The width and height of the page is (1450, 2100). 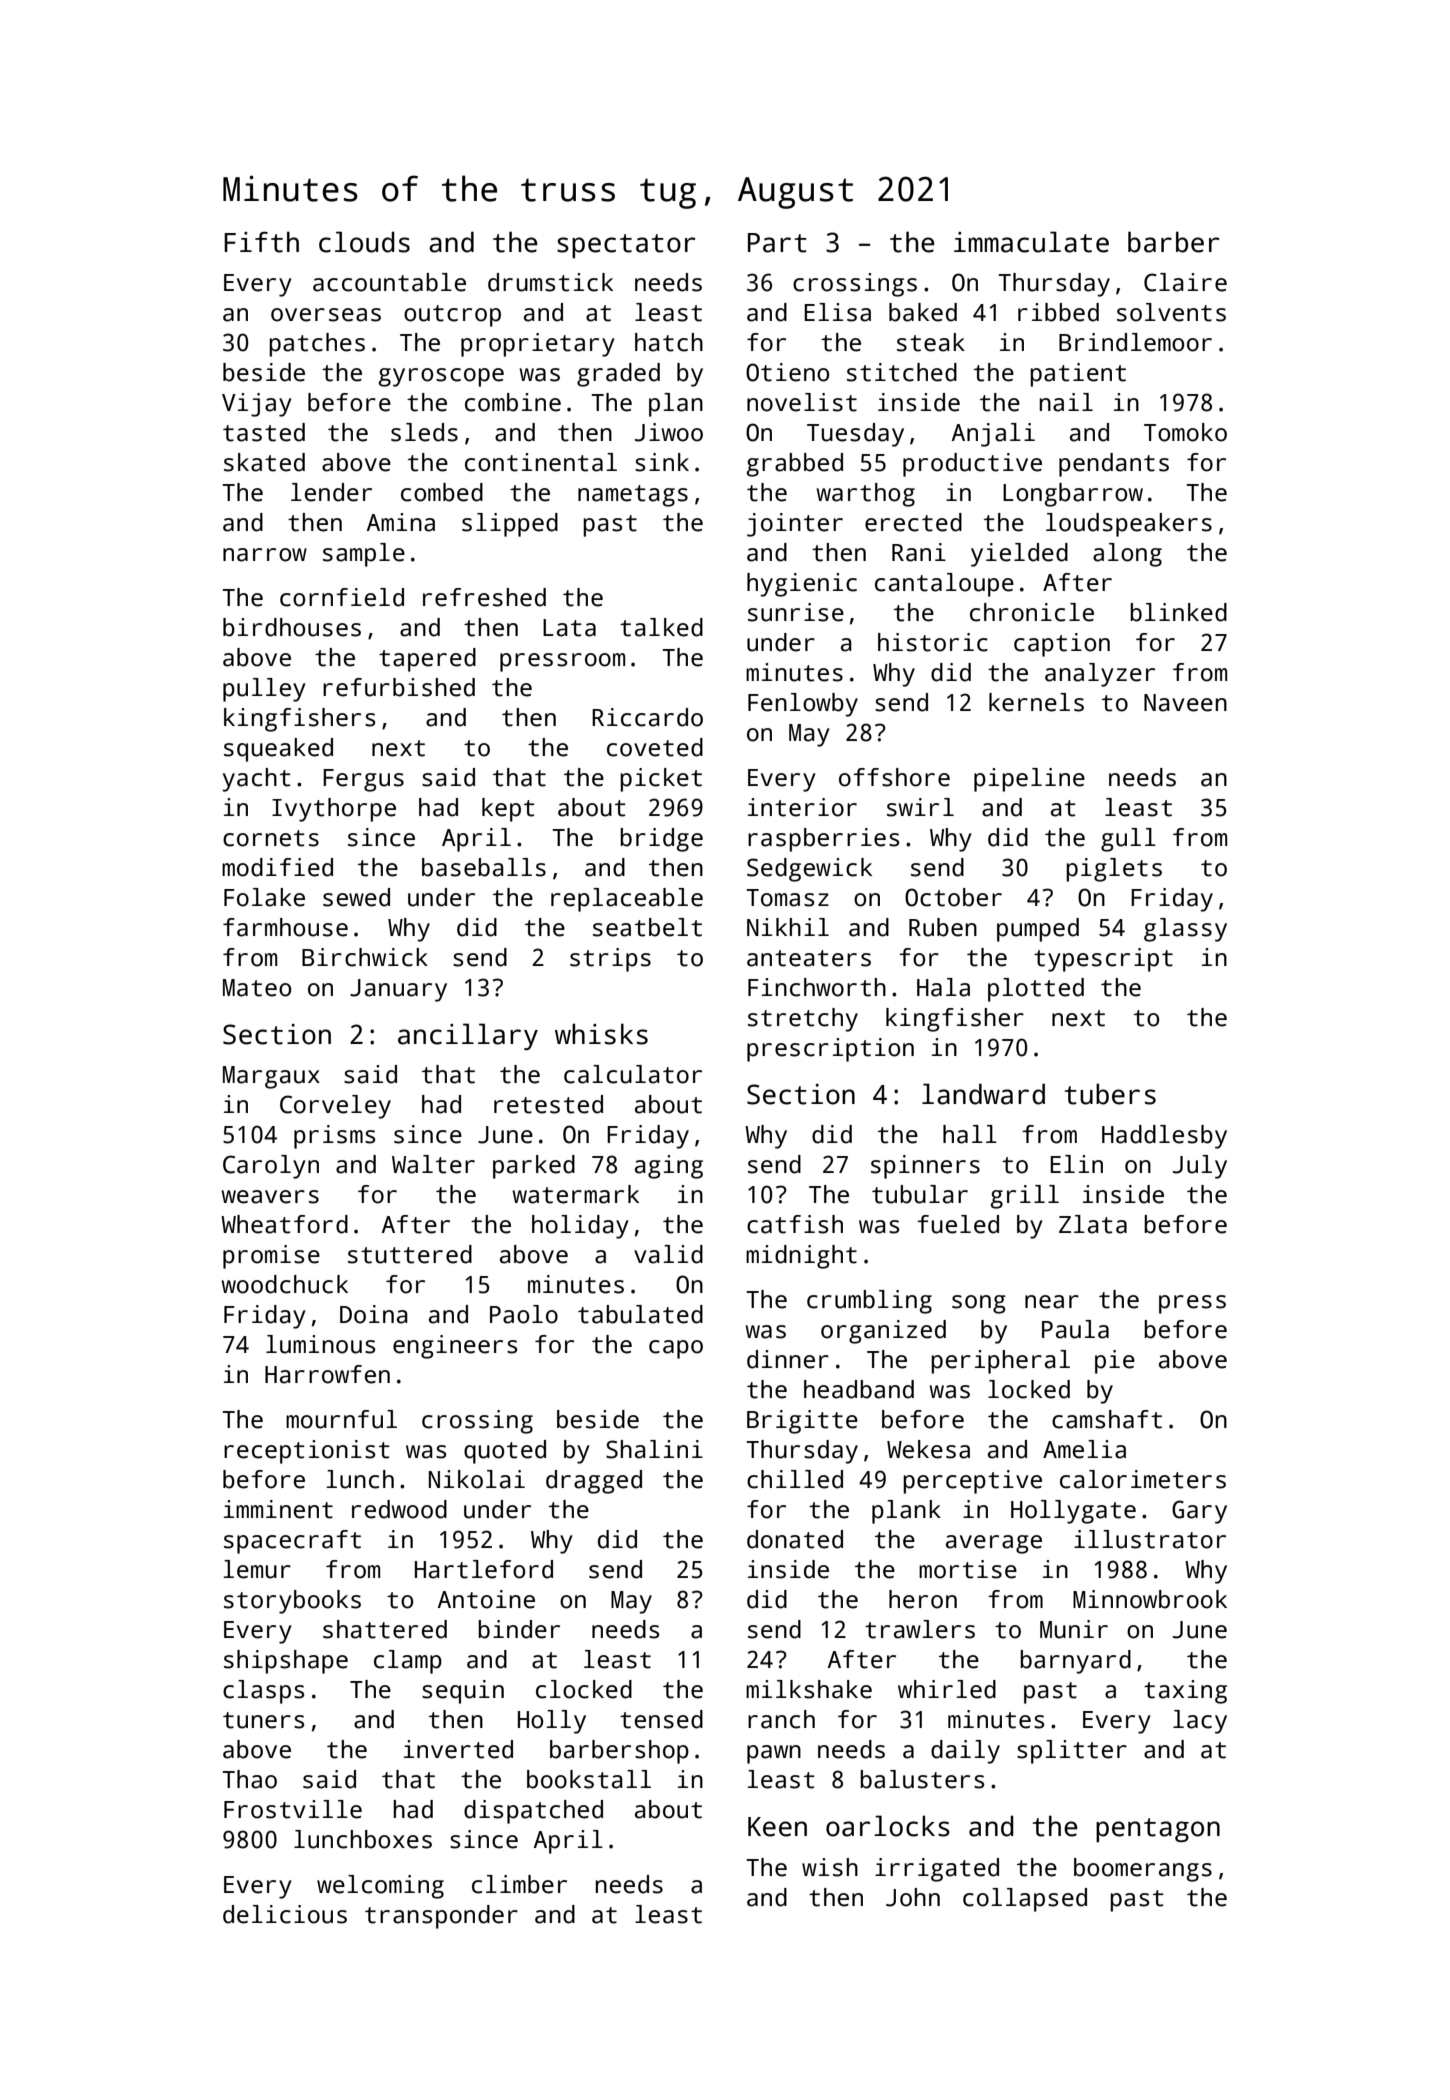 I want to click on Naveen, so click(x=1185, y=703).
